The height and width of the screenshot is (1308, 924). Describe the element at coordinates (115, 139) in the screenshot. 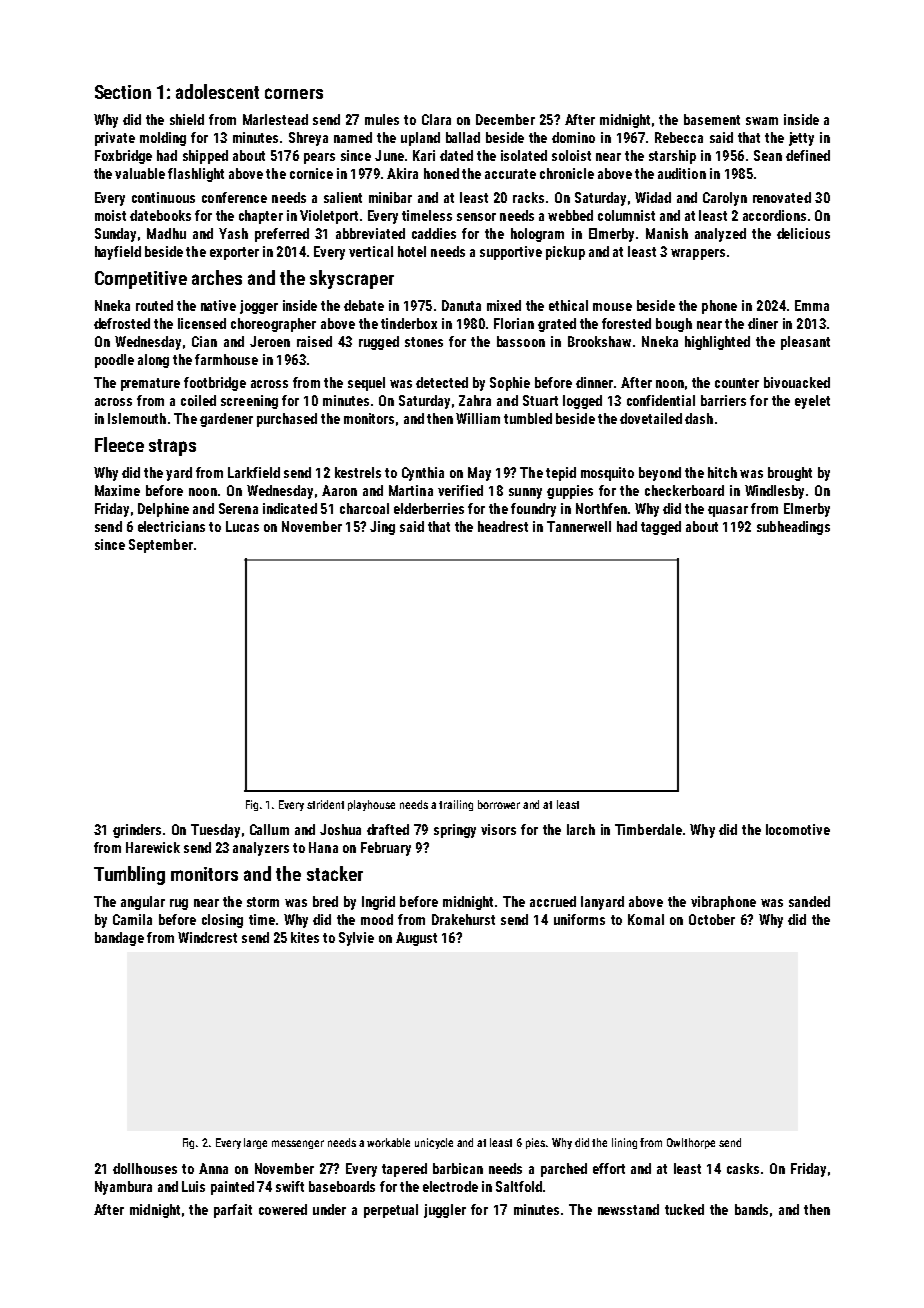

I see `private` at that location.
